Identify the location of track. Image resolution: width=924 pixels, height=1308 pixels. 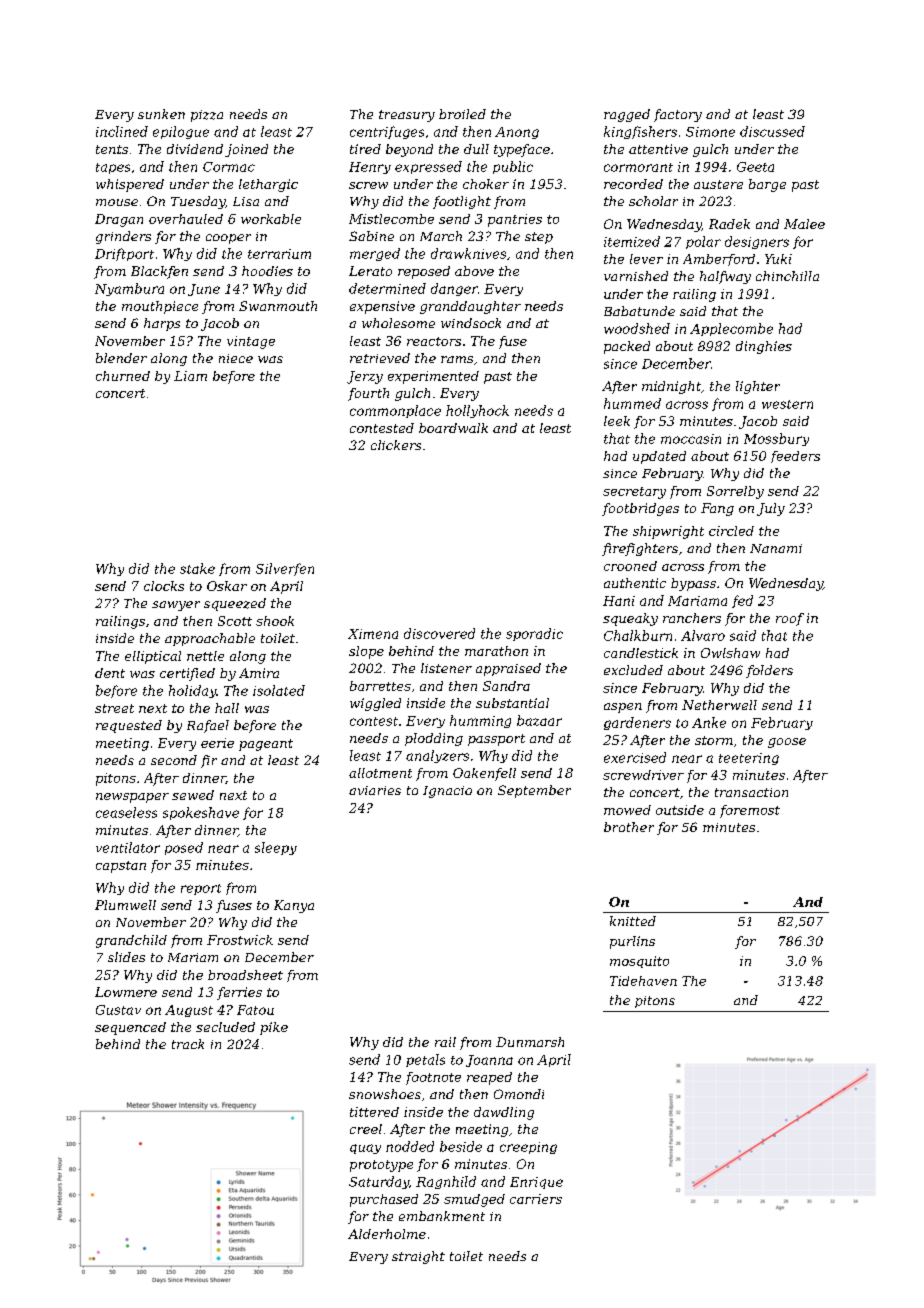
(188, 1044).
